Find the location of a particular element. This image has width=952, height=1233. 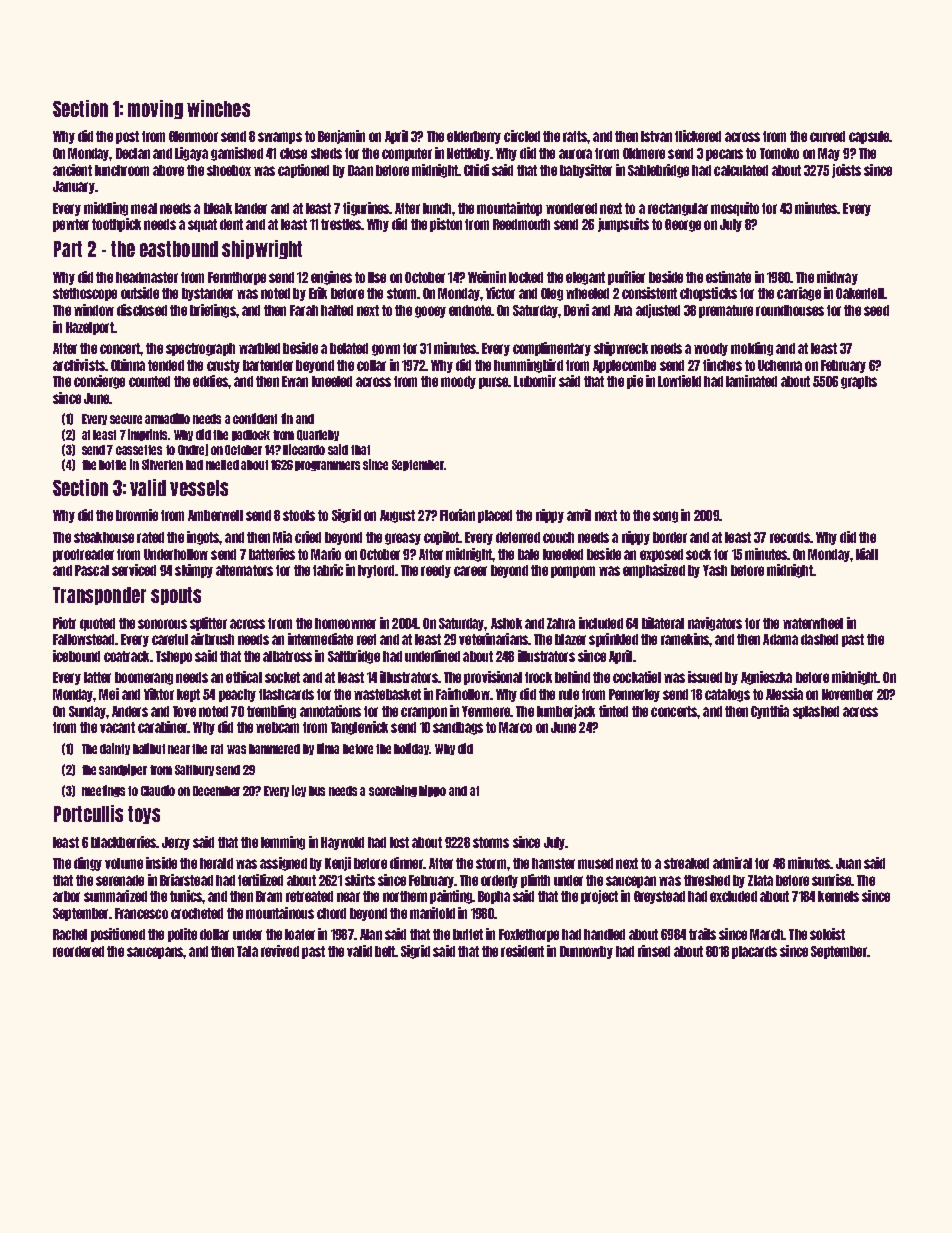

ingots is located at coordinates (203, 538).
